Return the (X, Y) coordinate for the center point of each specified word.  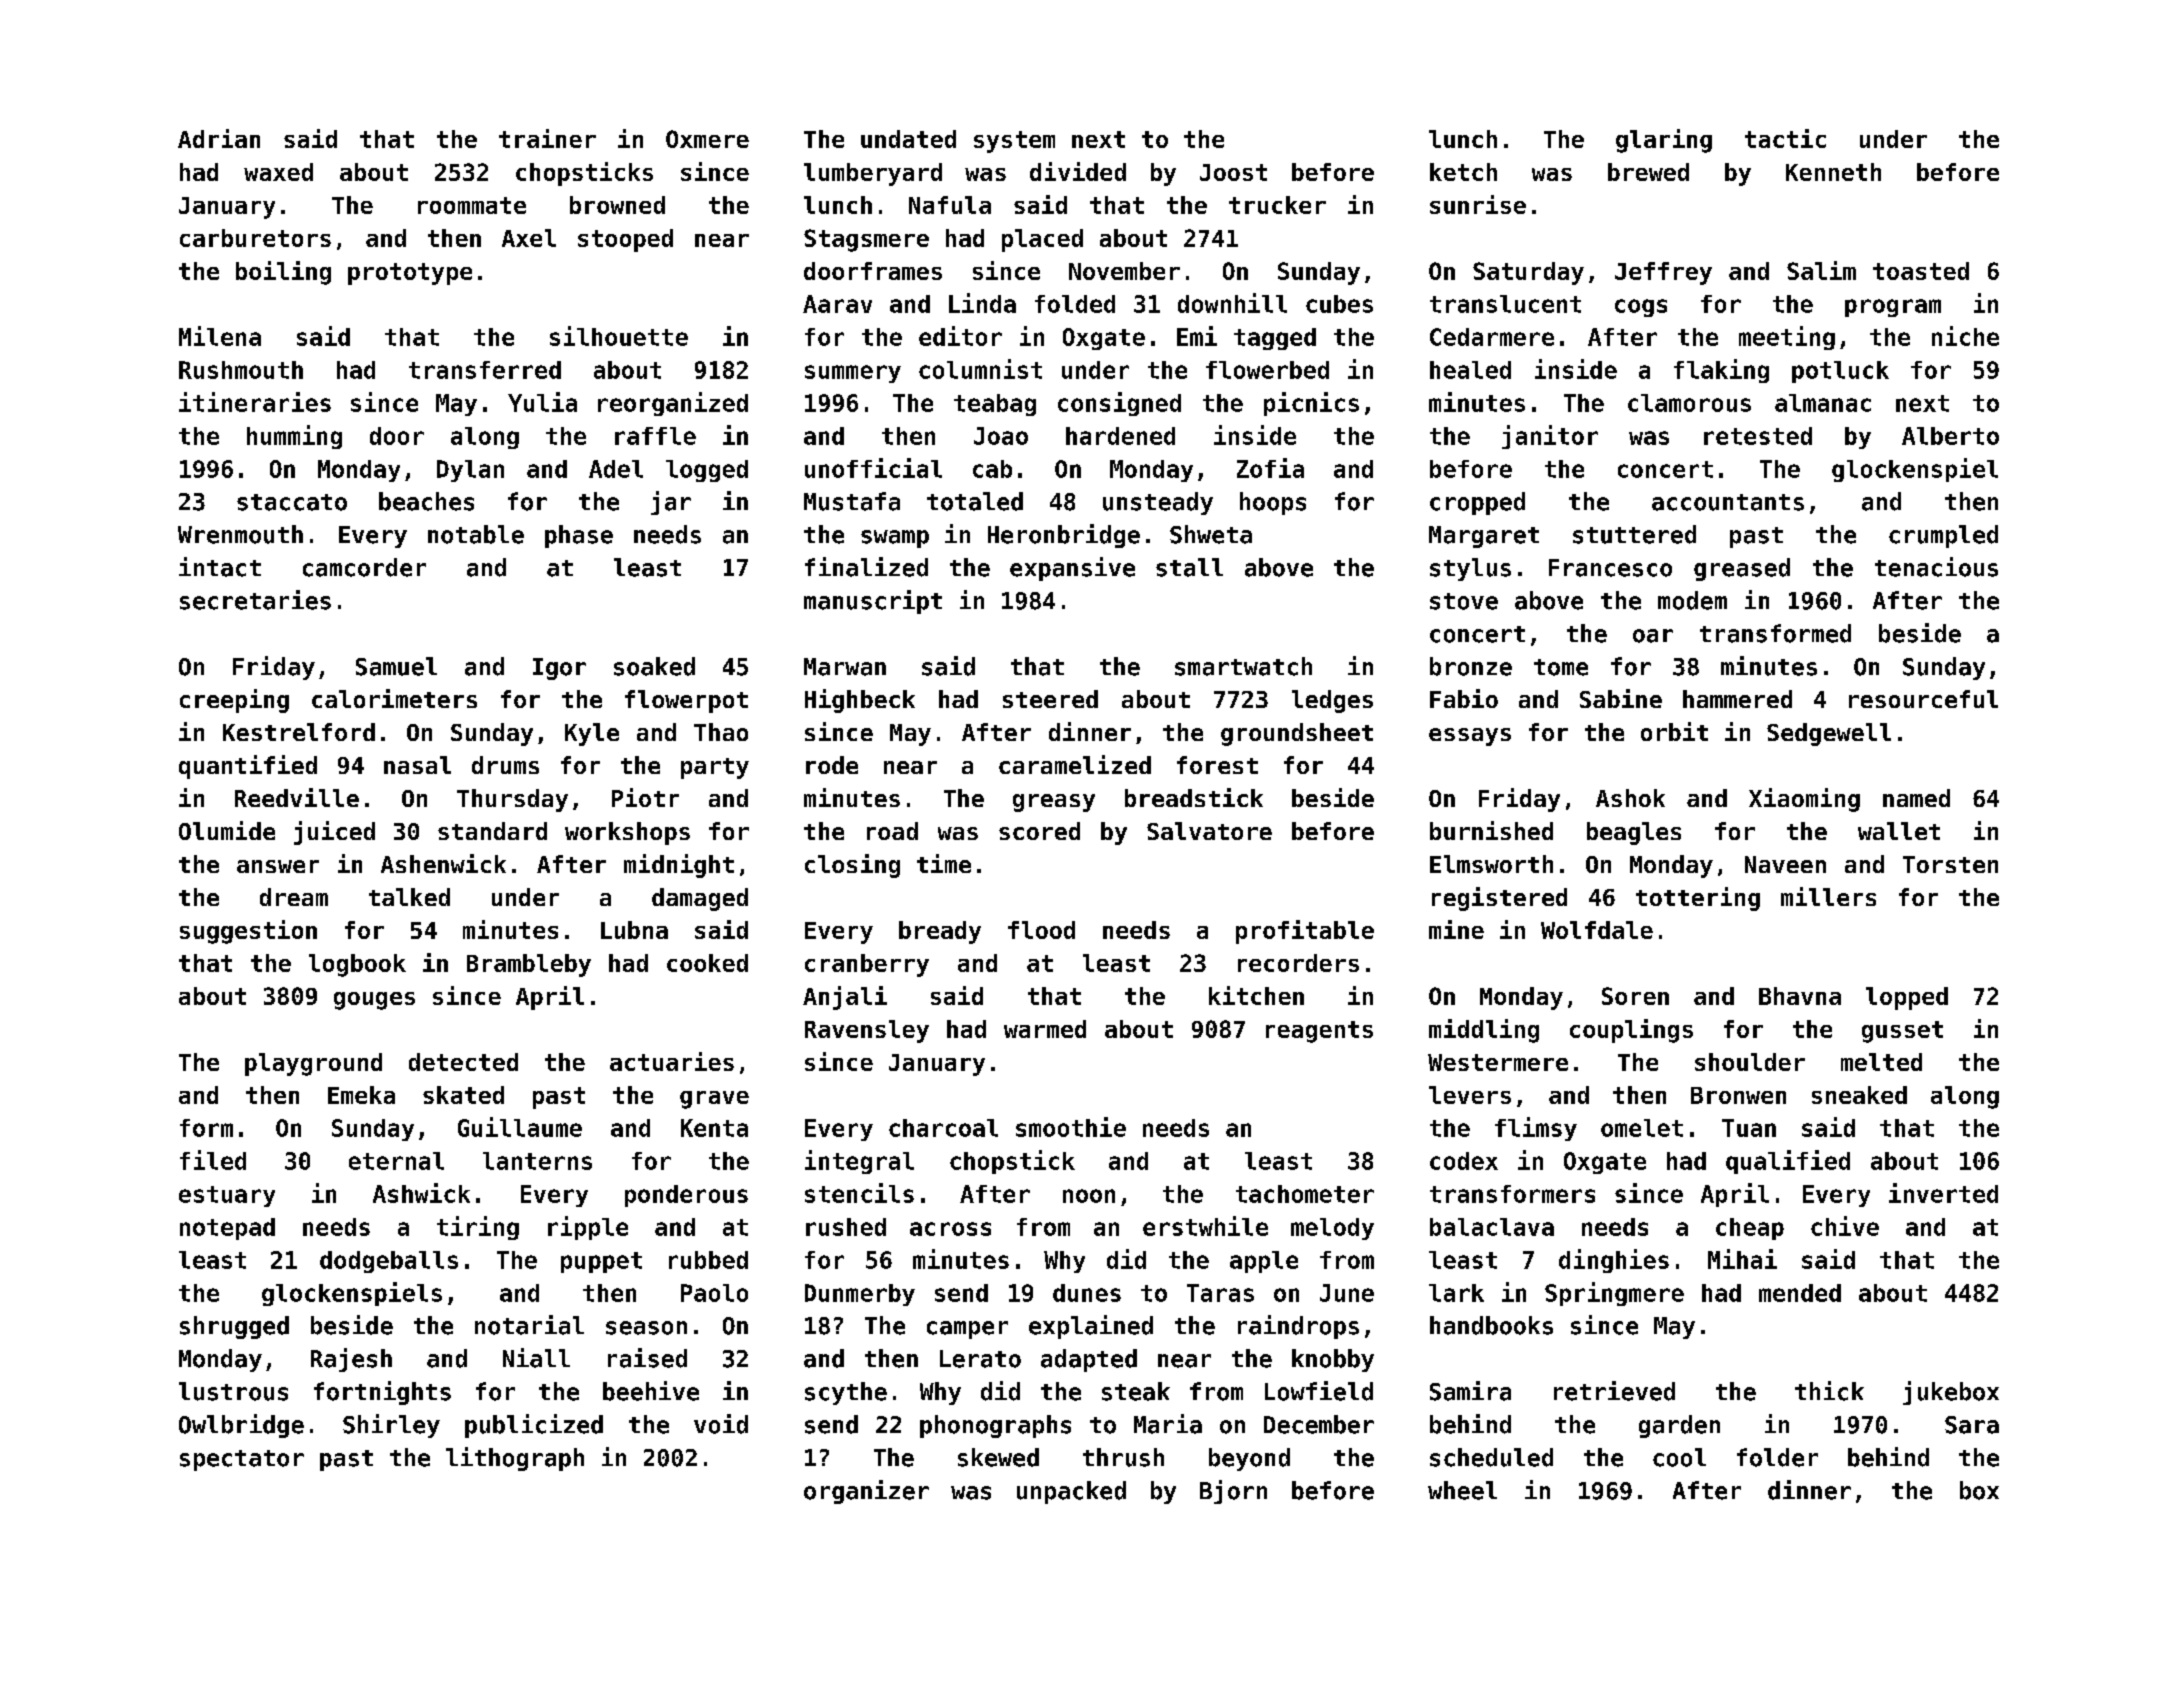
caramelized (1075, 764)
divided (1078, 171)
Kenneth (1833, 172)
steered (1050, 699)
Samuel (396, 666)
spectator (242, 1460)
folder (1777, 1457)
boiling (283, 273)
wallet (1899, 831)
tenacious (1936, 567)
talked (409, 897)
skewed (998, 1457)
